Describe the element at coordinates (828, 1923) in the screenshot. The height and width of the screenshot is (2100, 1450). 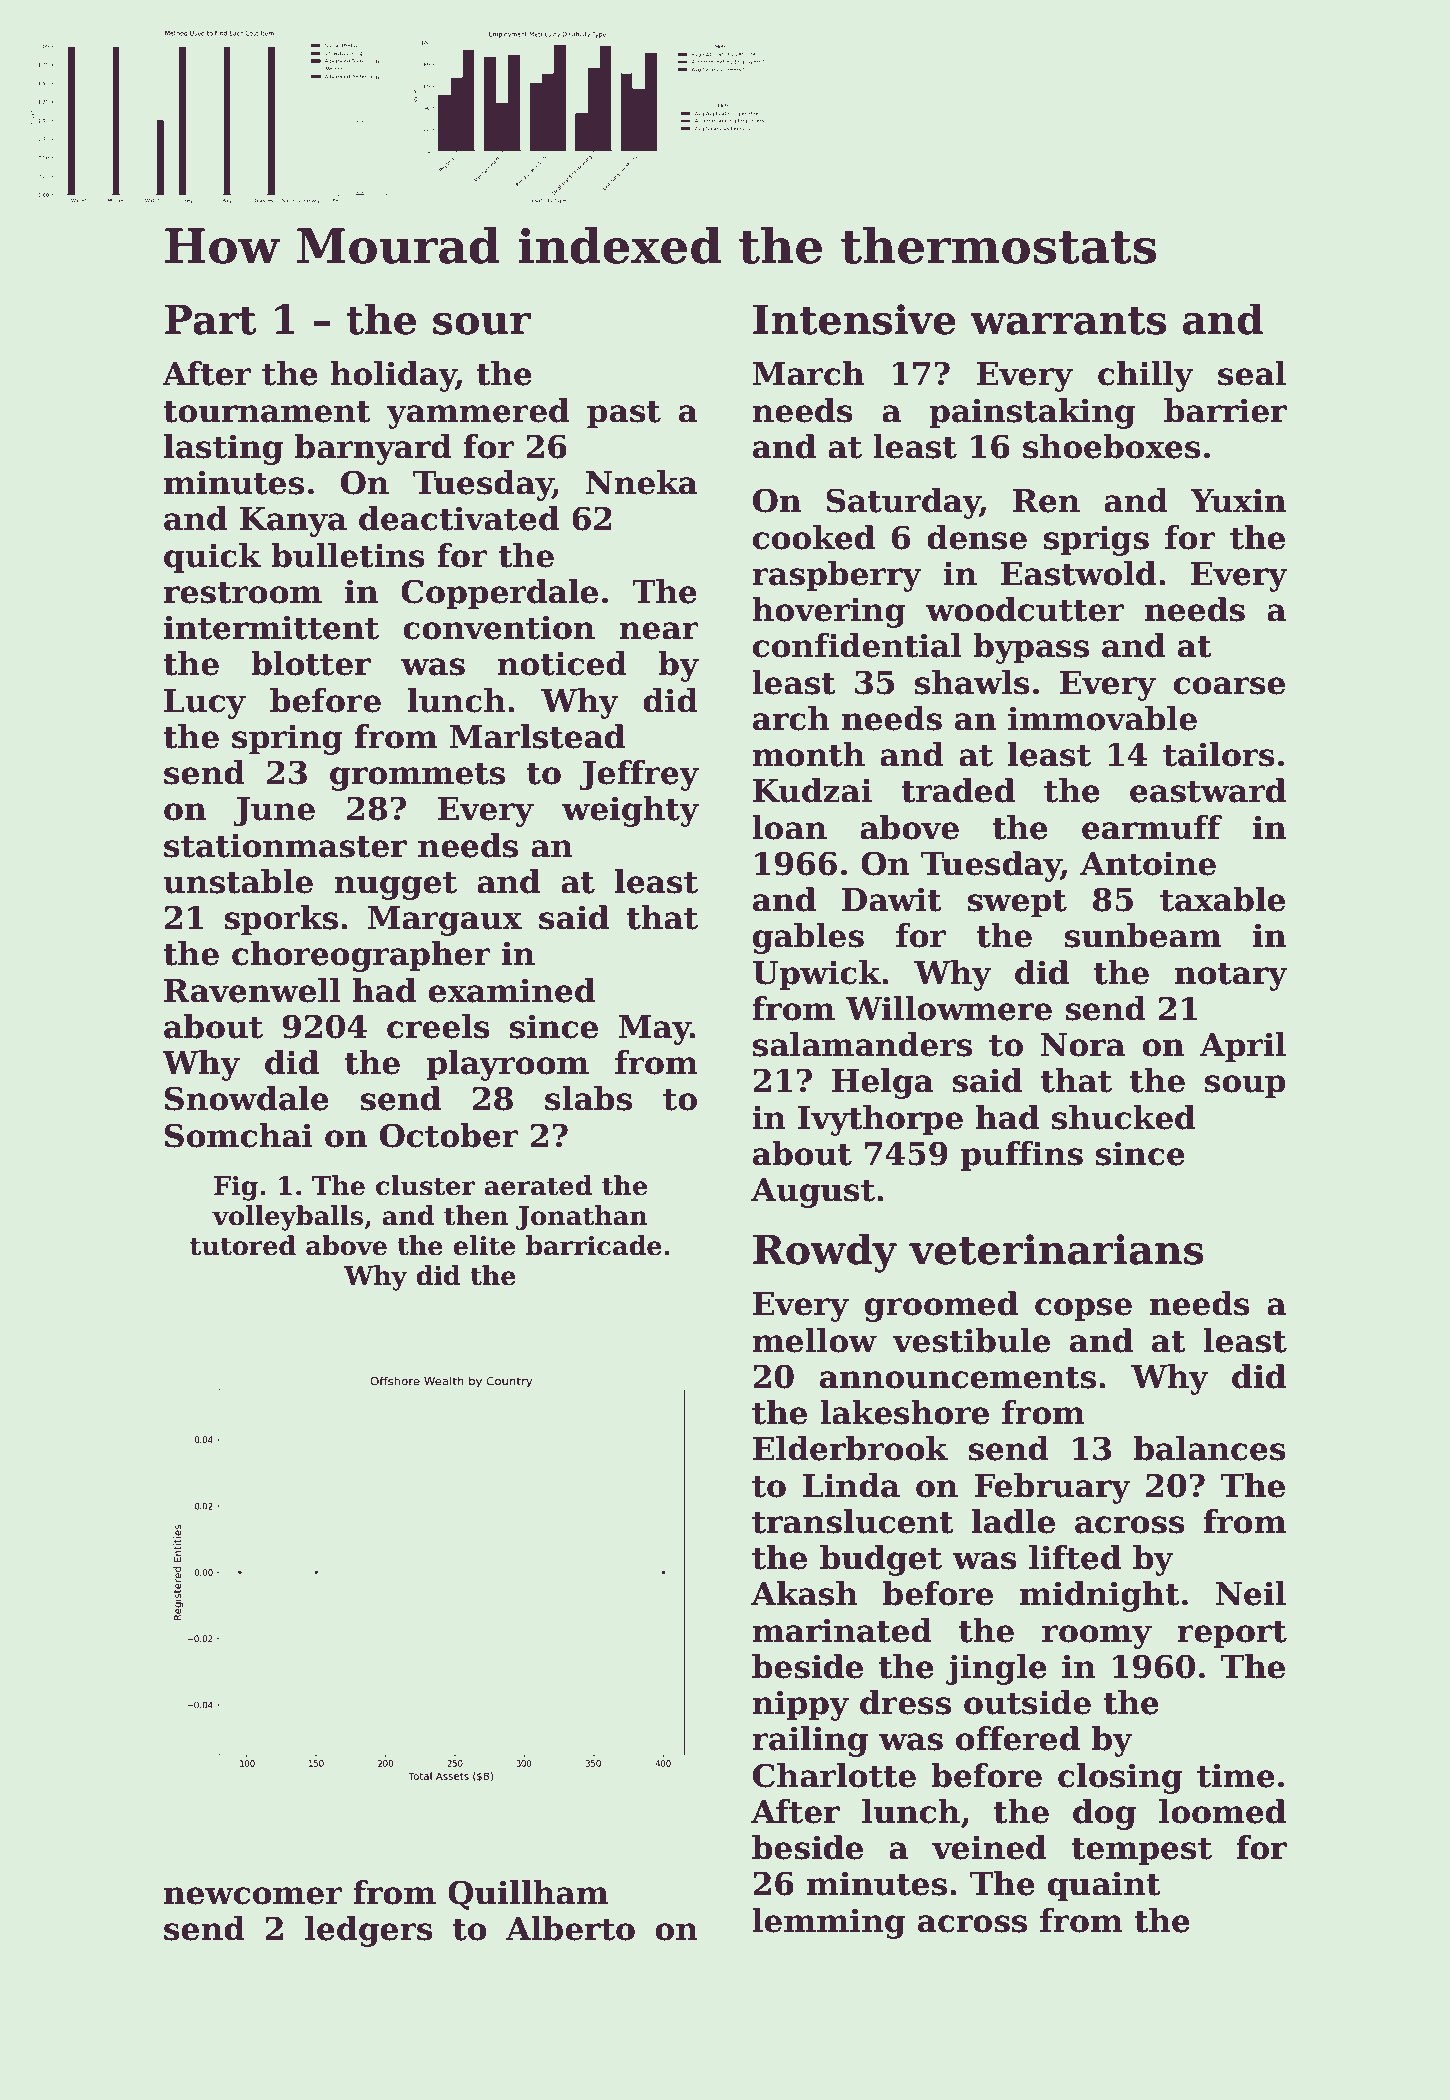
I see `lemming` at that location.
